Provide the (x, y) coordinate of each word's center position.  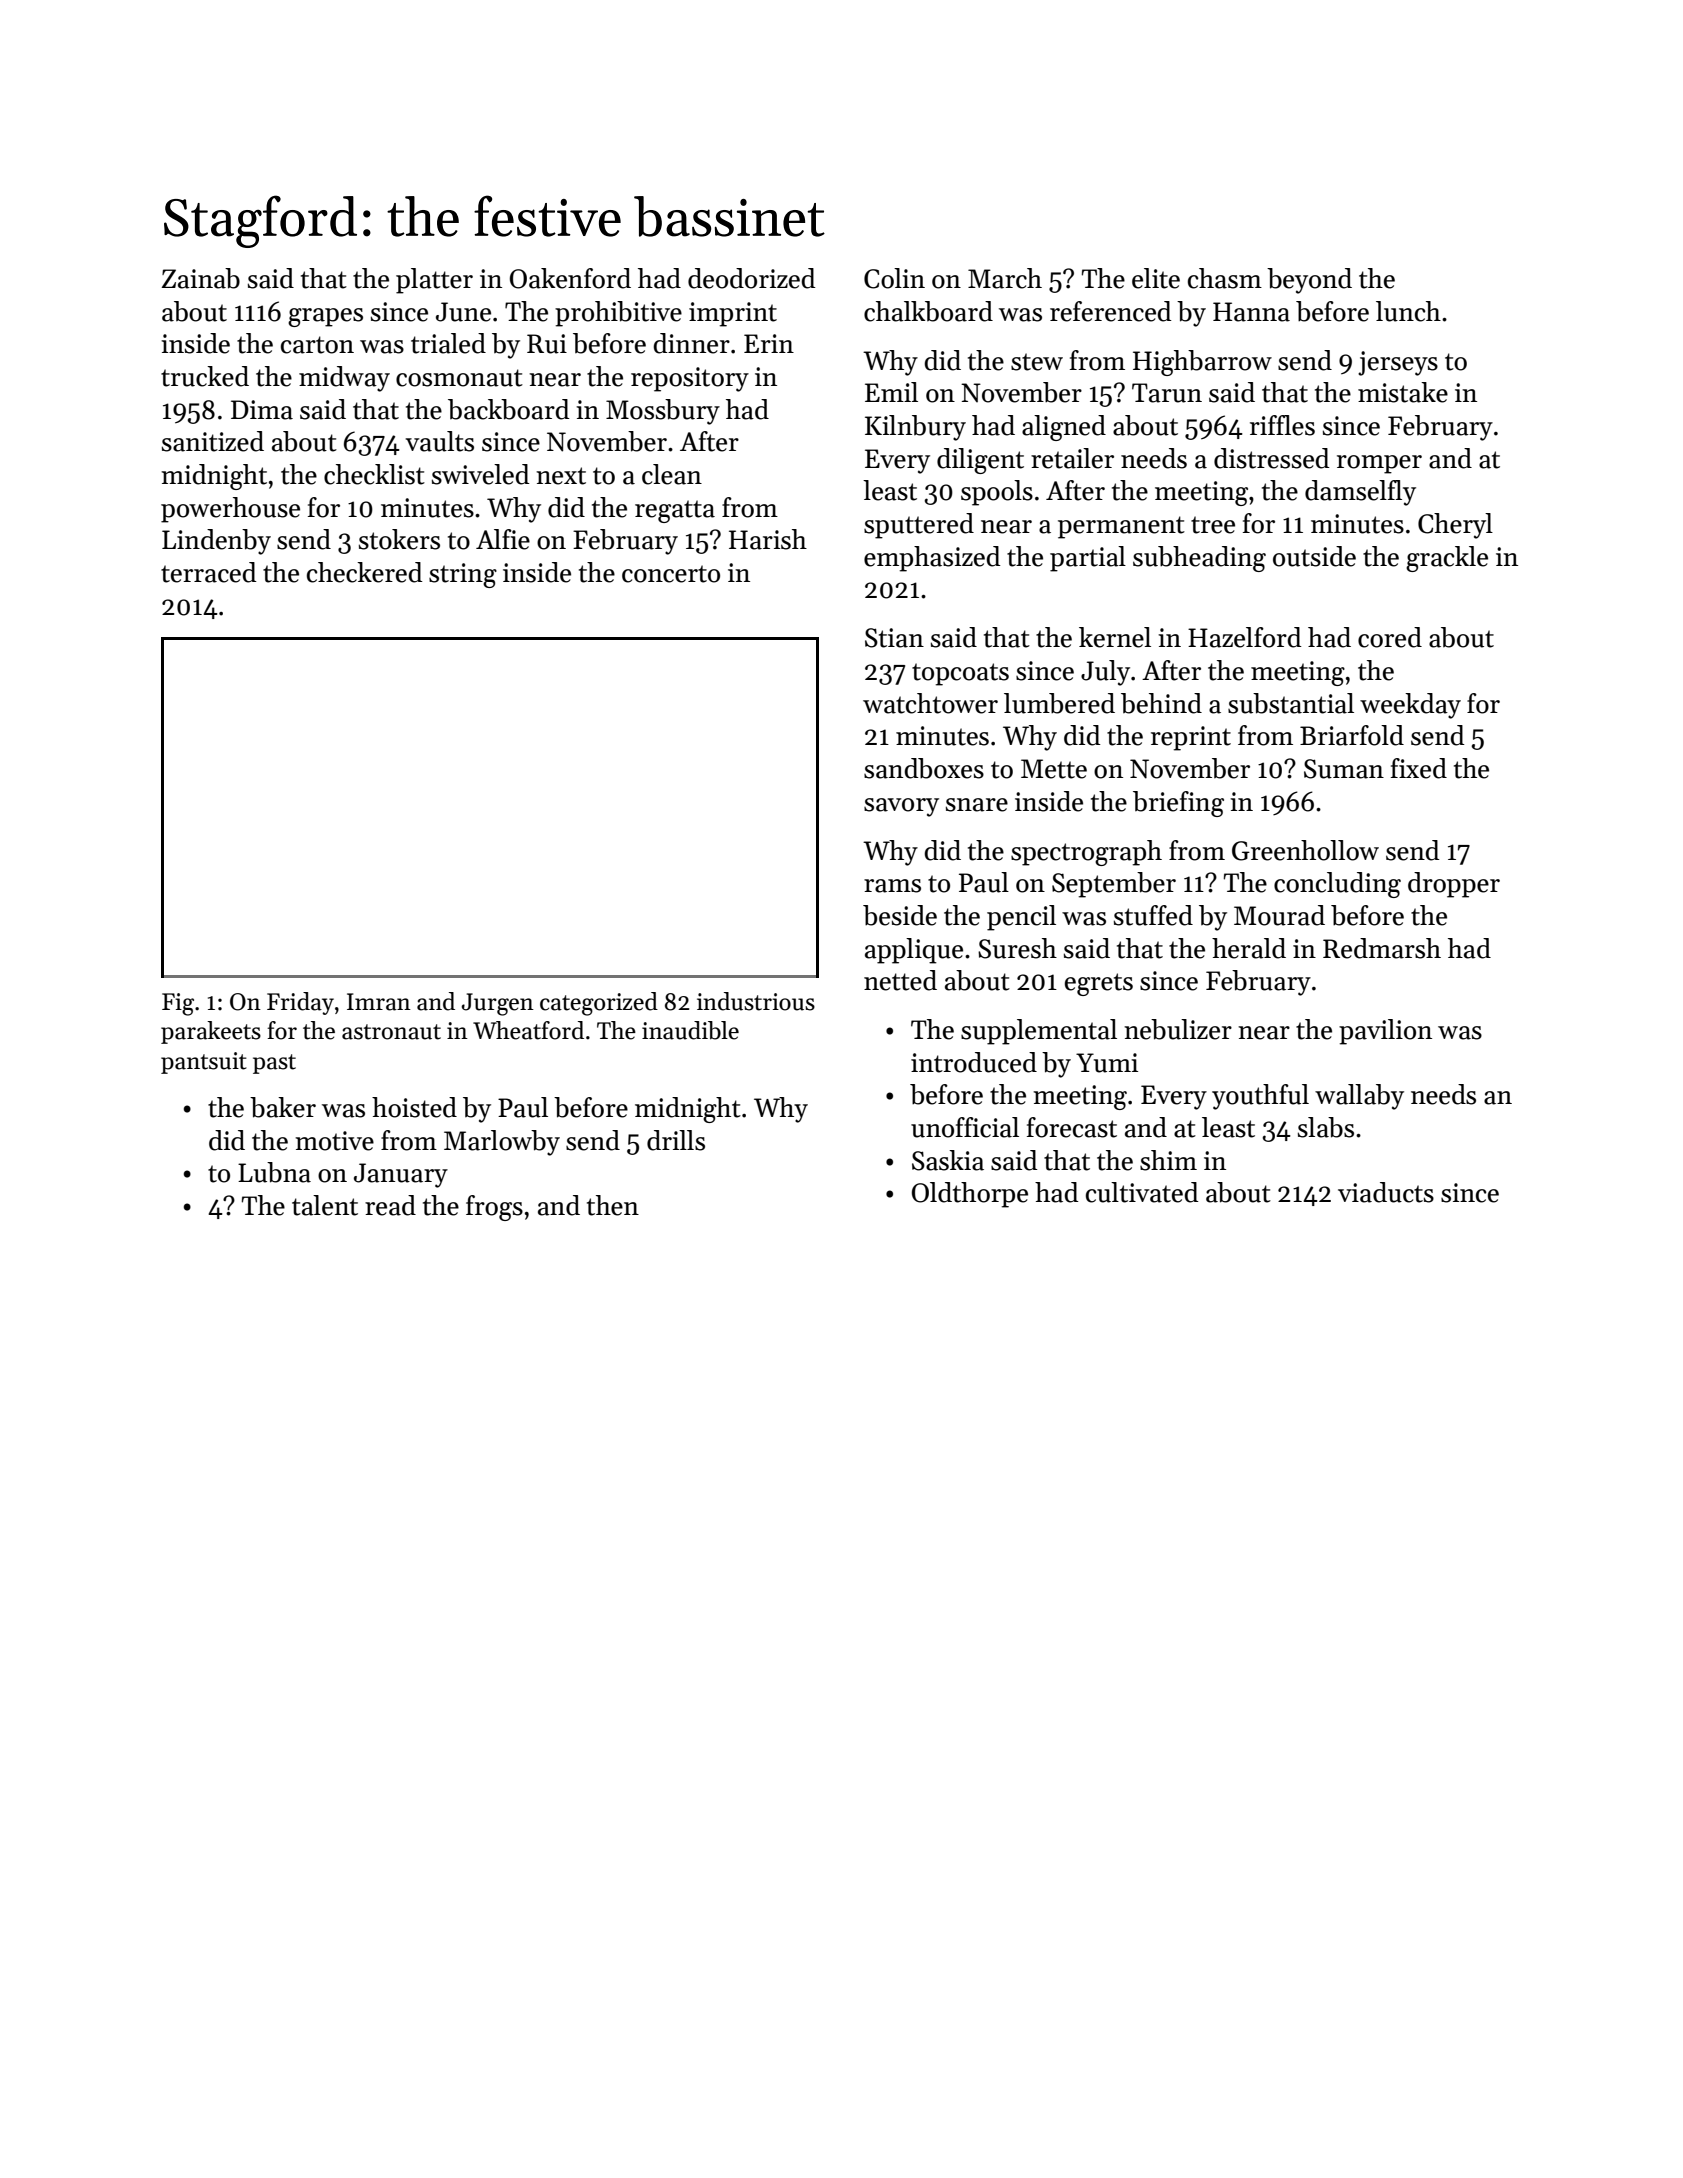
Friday (300, 1003)
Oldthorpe (970, 1195)
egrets (1099, 984)
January (401, 1175)
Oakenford (570, 278)
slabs (1326, 1127)
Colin (894, 278)
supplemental (1039, 1032)
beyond (1309, 281)
